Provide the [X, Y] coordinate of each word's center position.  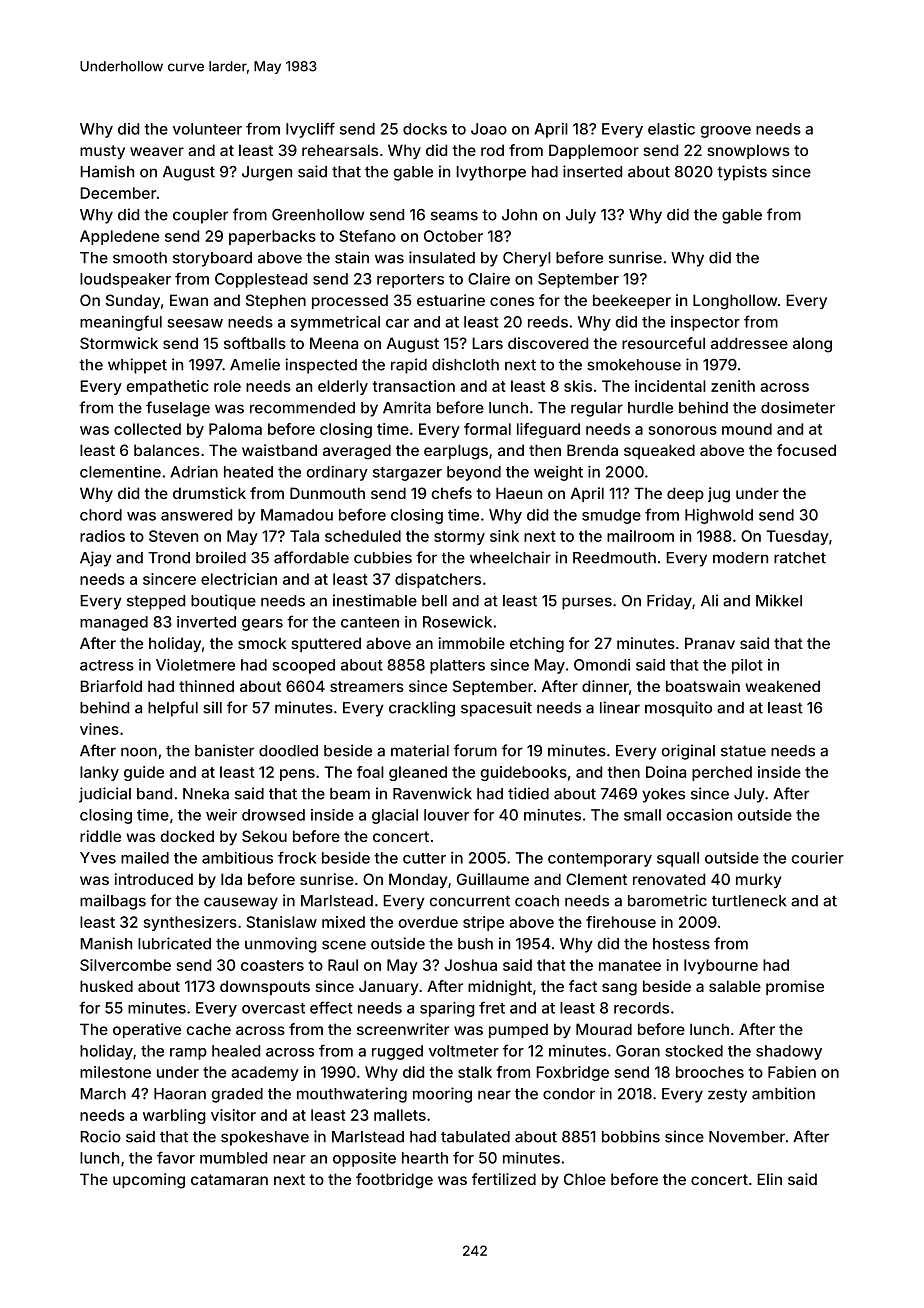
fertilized [504, 1179]
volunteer [207, 129]
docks [425, 129]
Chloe [585, 1179]
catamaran [229, 1179]
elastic [671, 129]
